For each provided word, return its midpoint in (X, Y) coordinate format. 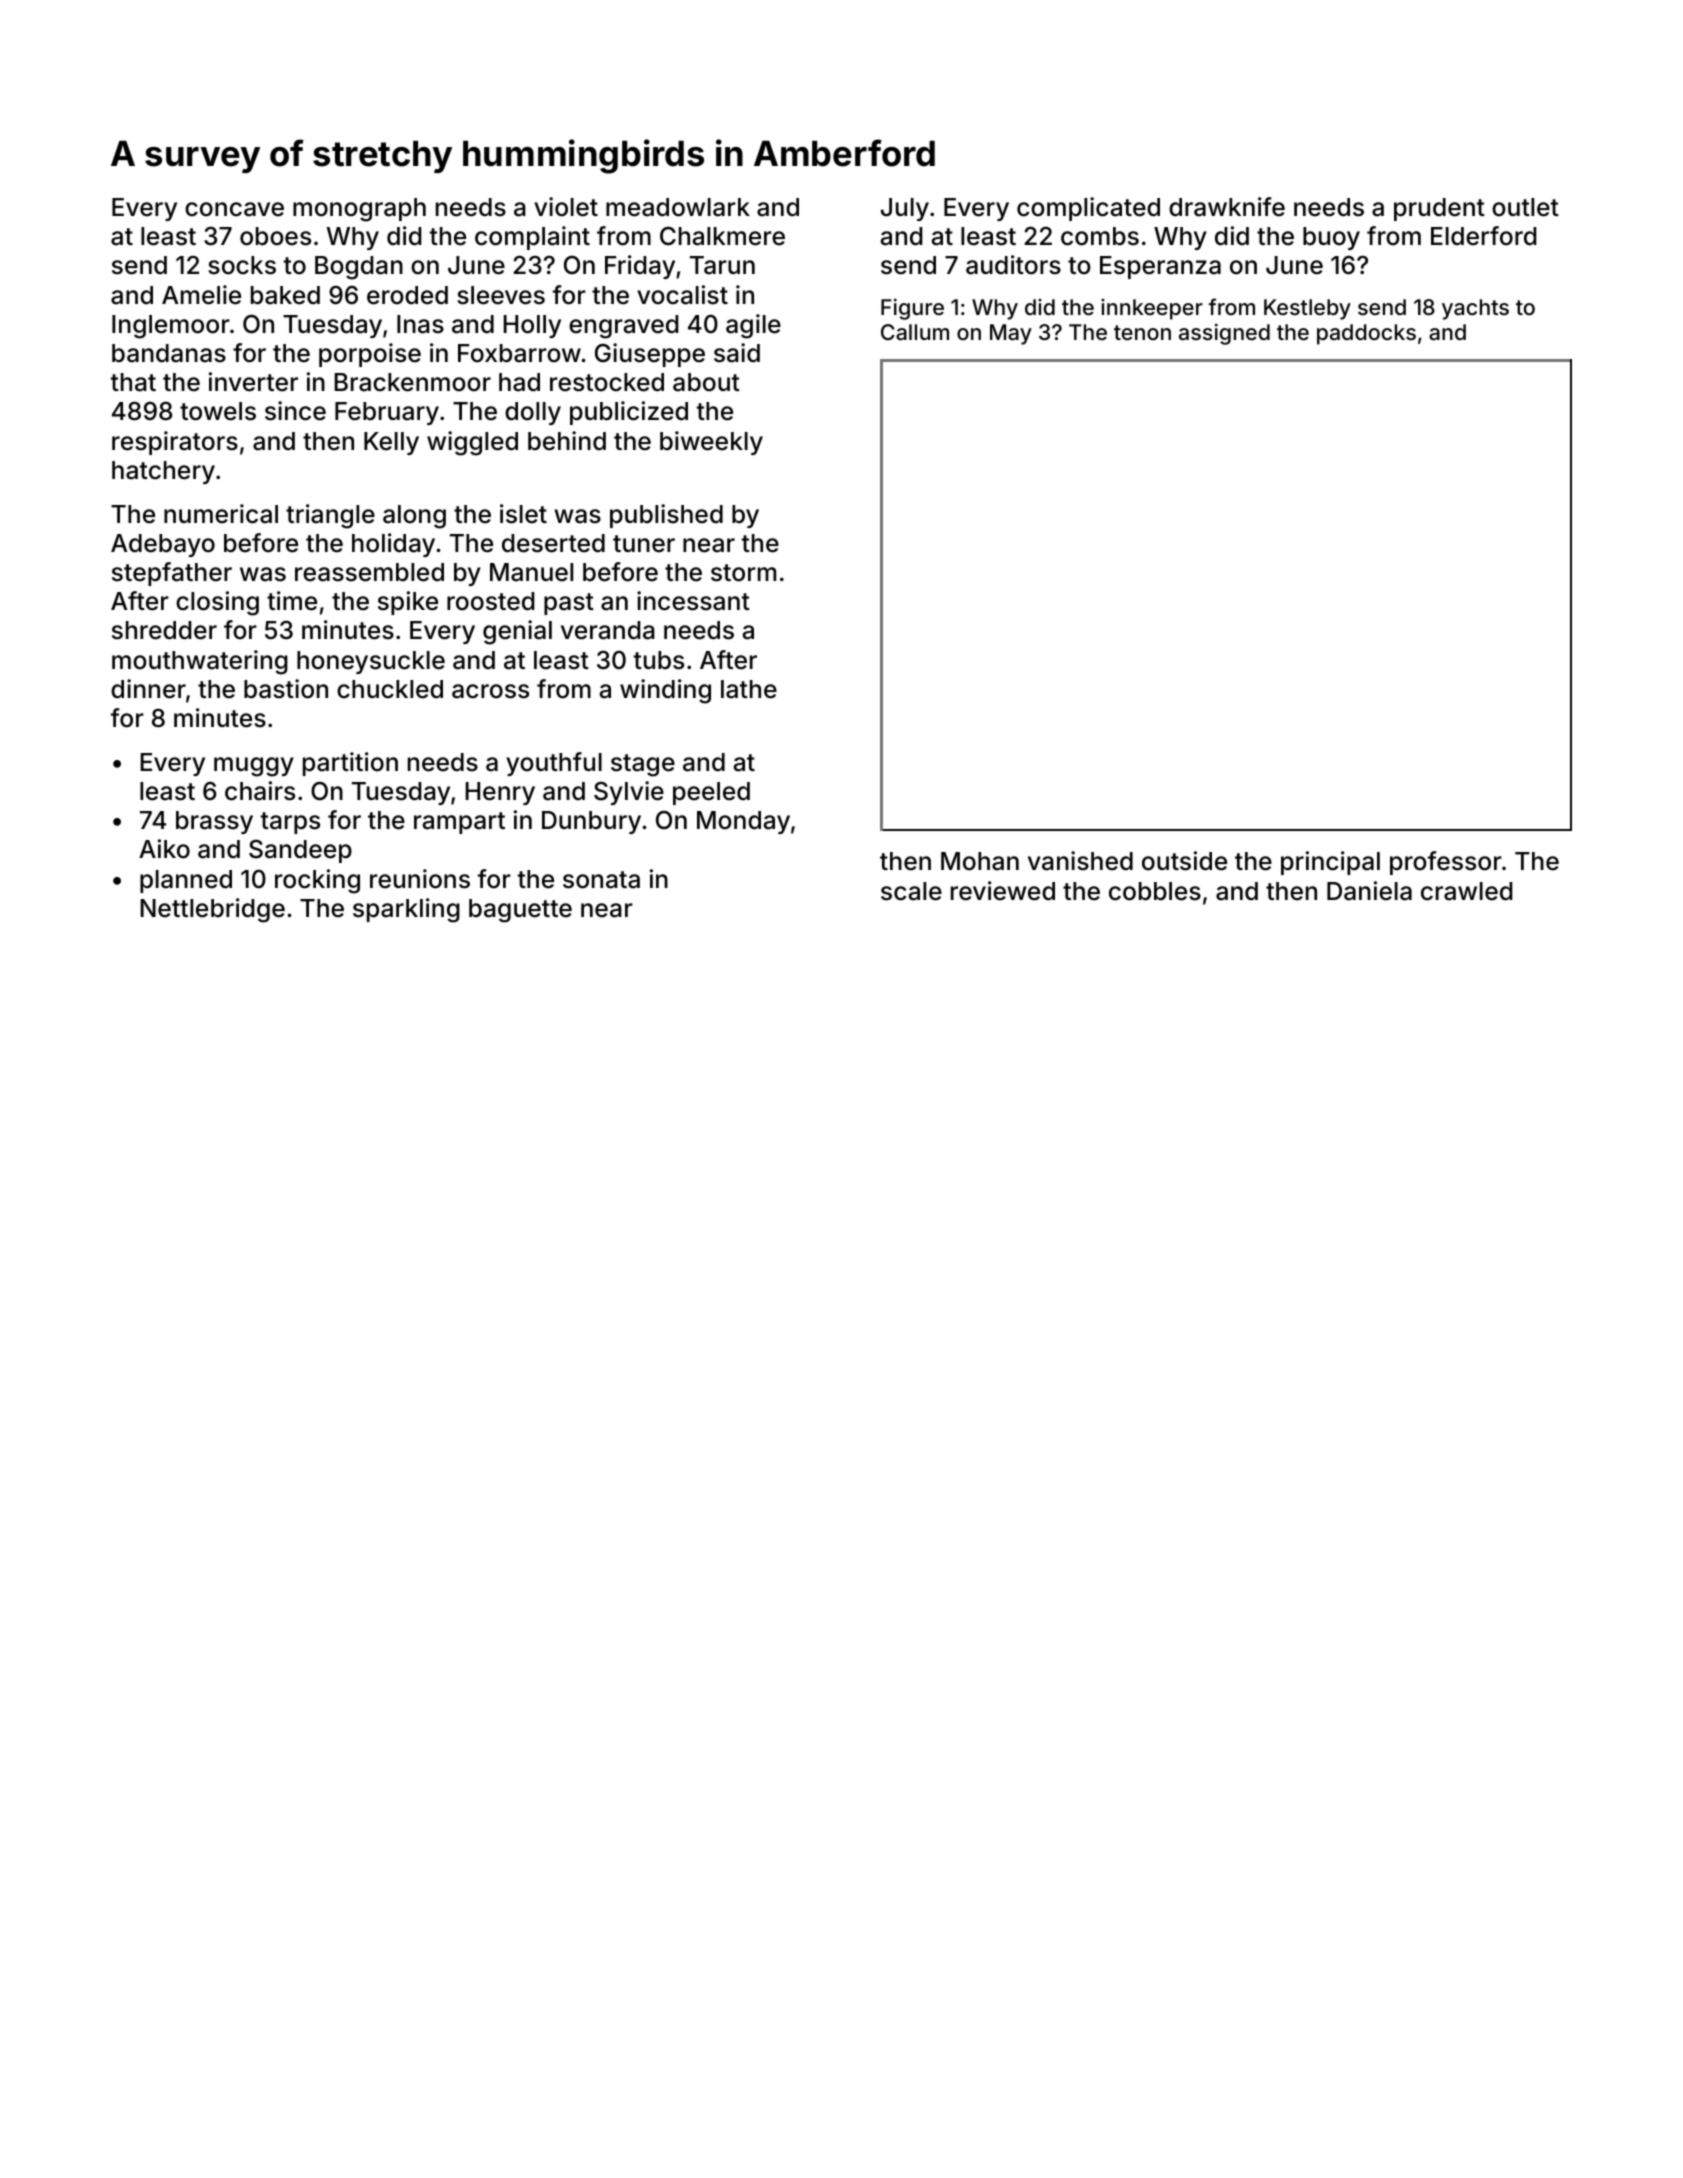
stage (643, 765)
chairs (260, 791)
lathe (749, 689)
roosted (491, 601)
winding (665, 691)
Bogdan (359, 268)
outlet (1525, 207)
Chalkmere (722, 236)
